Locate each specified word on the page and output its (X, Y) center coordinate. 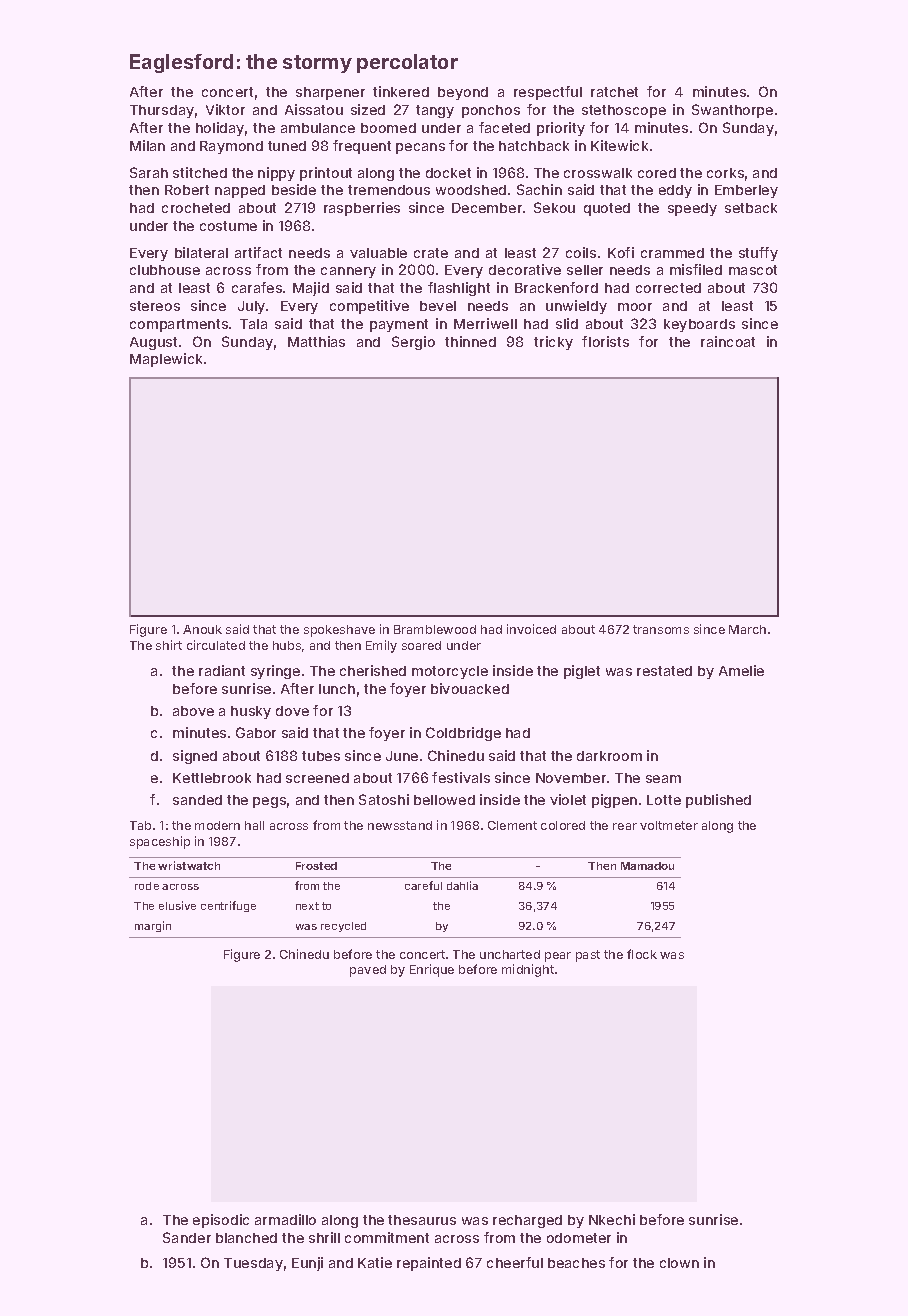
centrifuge (228, 906)
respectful (548, 93)
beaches (576, 1263)
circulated (216, 645)
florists (605, 341)
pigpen (614, 801)
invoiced (531, 629)
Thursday (162, 111)
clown (679, 1263)
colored (563, 825)
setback (751, 208)
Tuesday (253, 1264)
